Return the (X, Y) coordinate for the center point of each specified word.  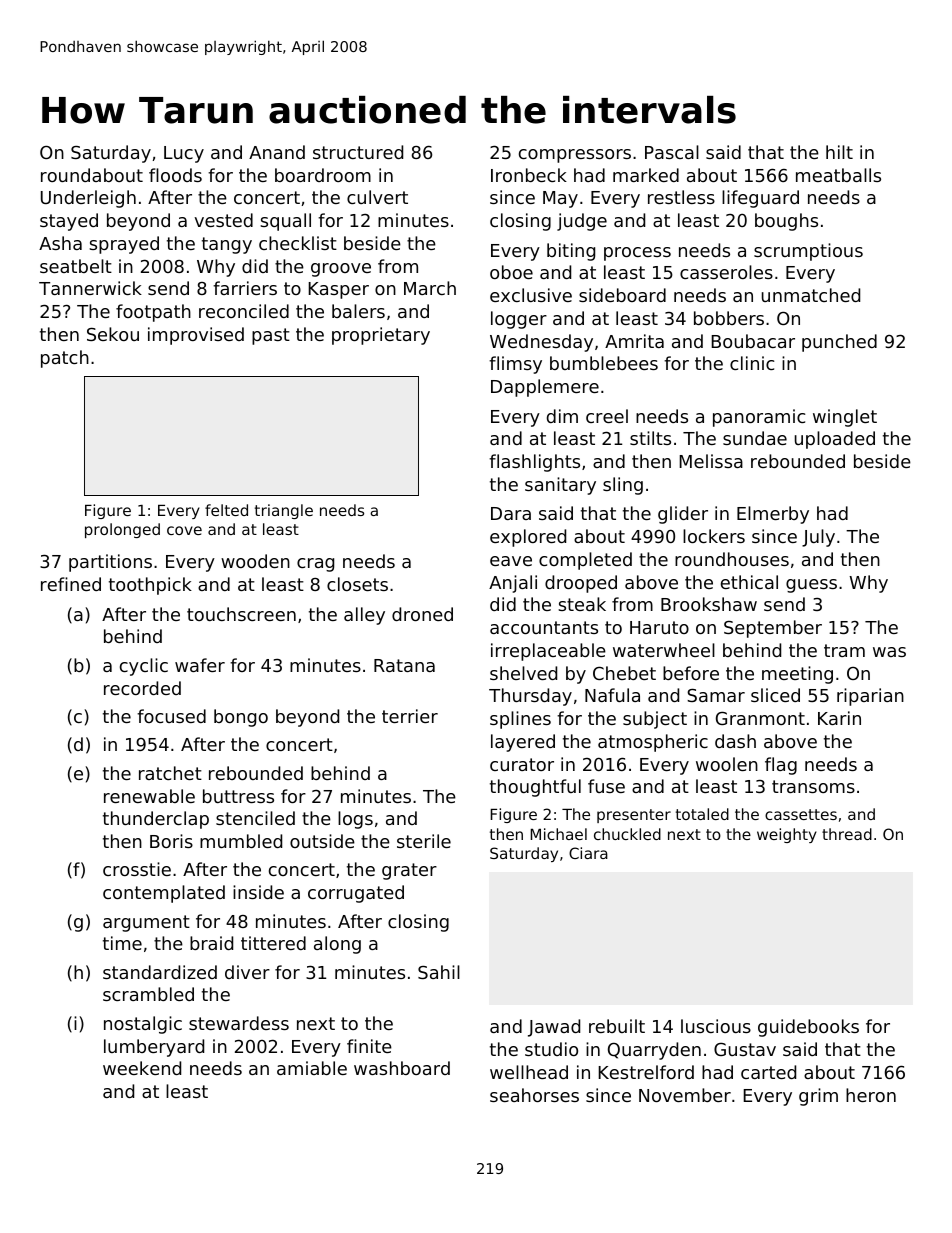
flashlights (534, 463)
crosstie (137, 869)
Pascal (672, 152)
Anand (277, 152)
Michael (558, 834)
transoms (813, 786)
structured (358, 152)
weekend (142, 1068)
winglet (845, 418)
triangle (284, 511)
